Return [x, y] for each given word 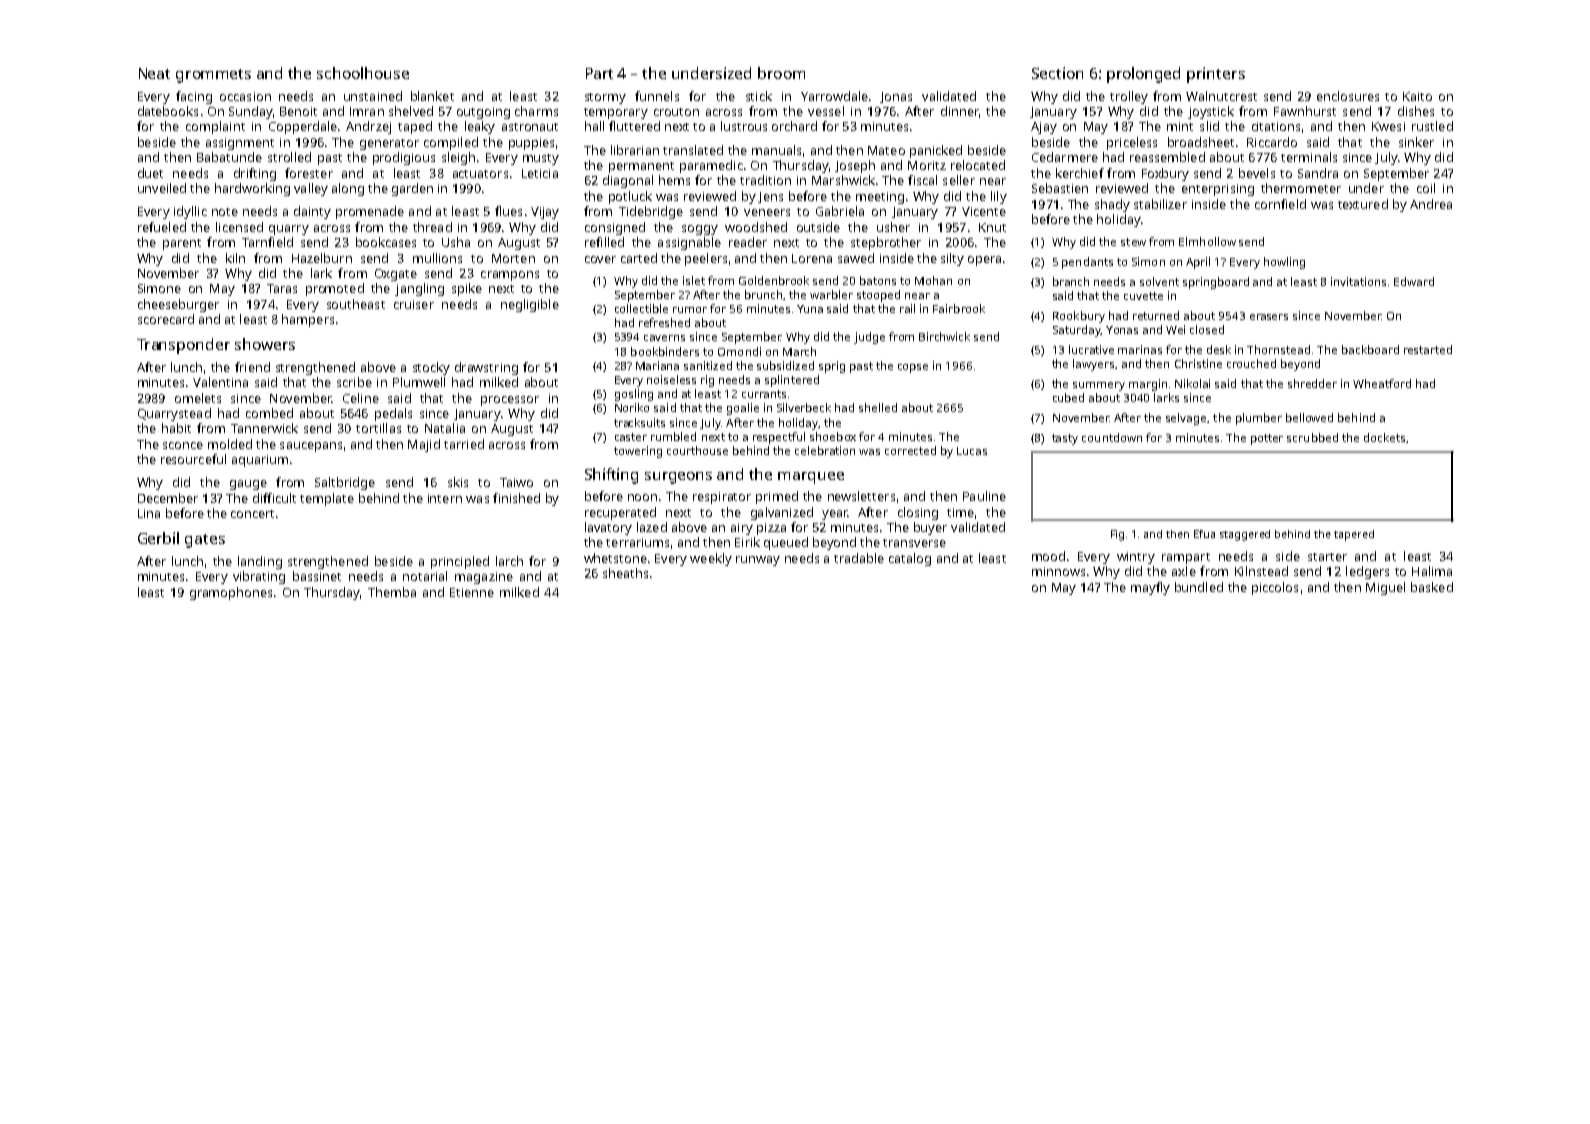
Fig [1117, 535]
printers [1216, 75]
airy [742, 529]
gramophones [231, 593]
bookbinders [665, 351]
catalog [910, 559]
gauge [248, 485]
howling [1284, 263]
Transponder [183, 346]
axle [1184, 571]
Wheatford [1382, 383]
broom [781, 73]
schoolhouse [363, 73]
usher [893, 227]
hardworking [252, 189]
